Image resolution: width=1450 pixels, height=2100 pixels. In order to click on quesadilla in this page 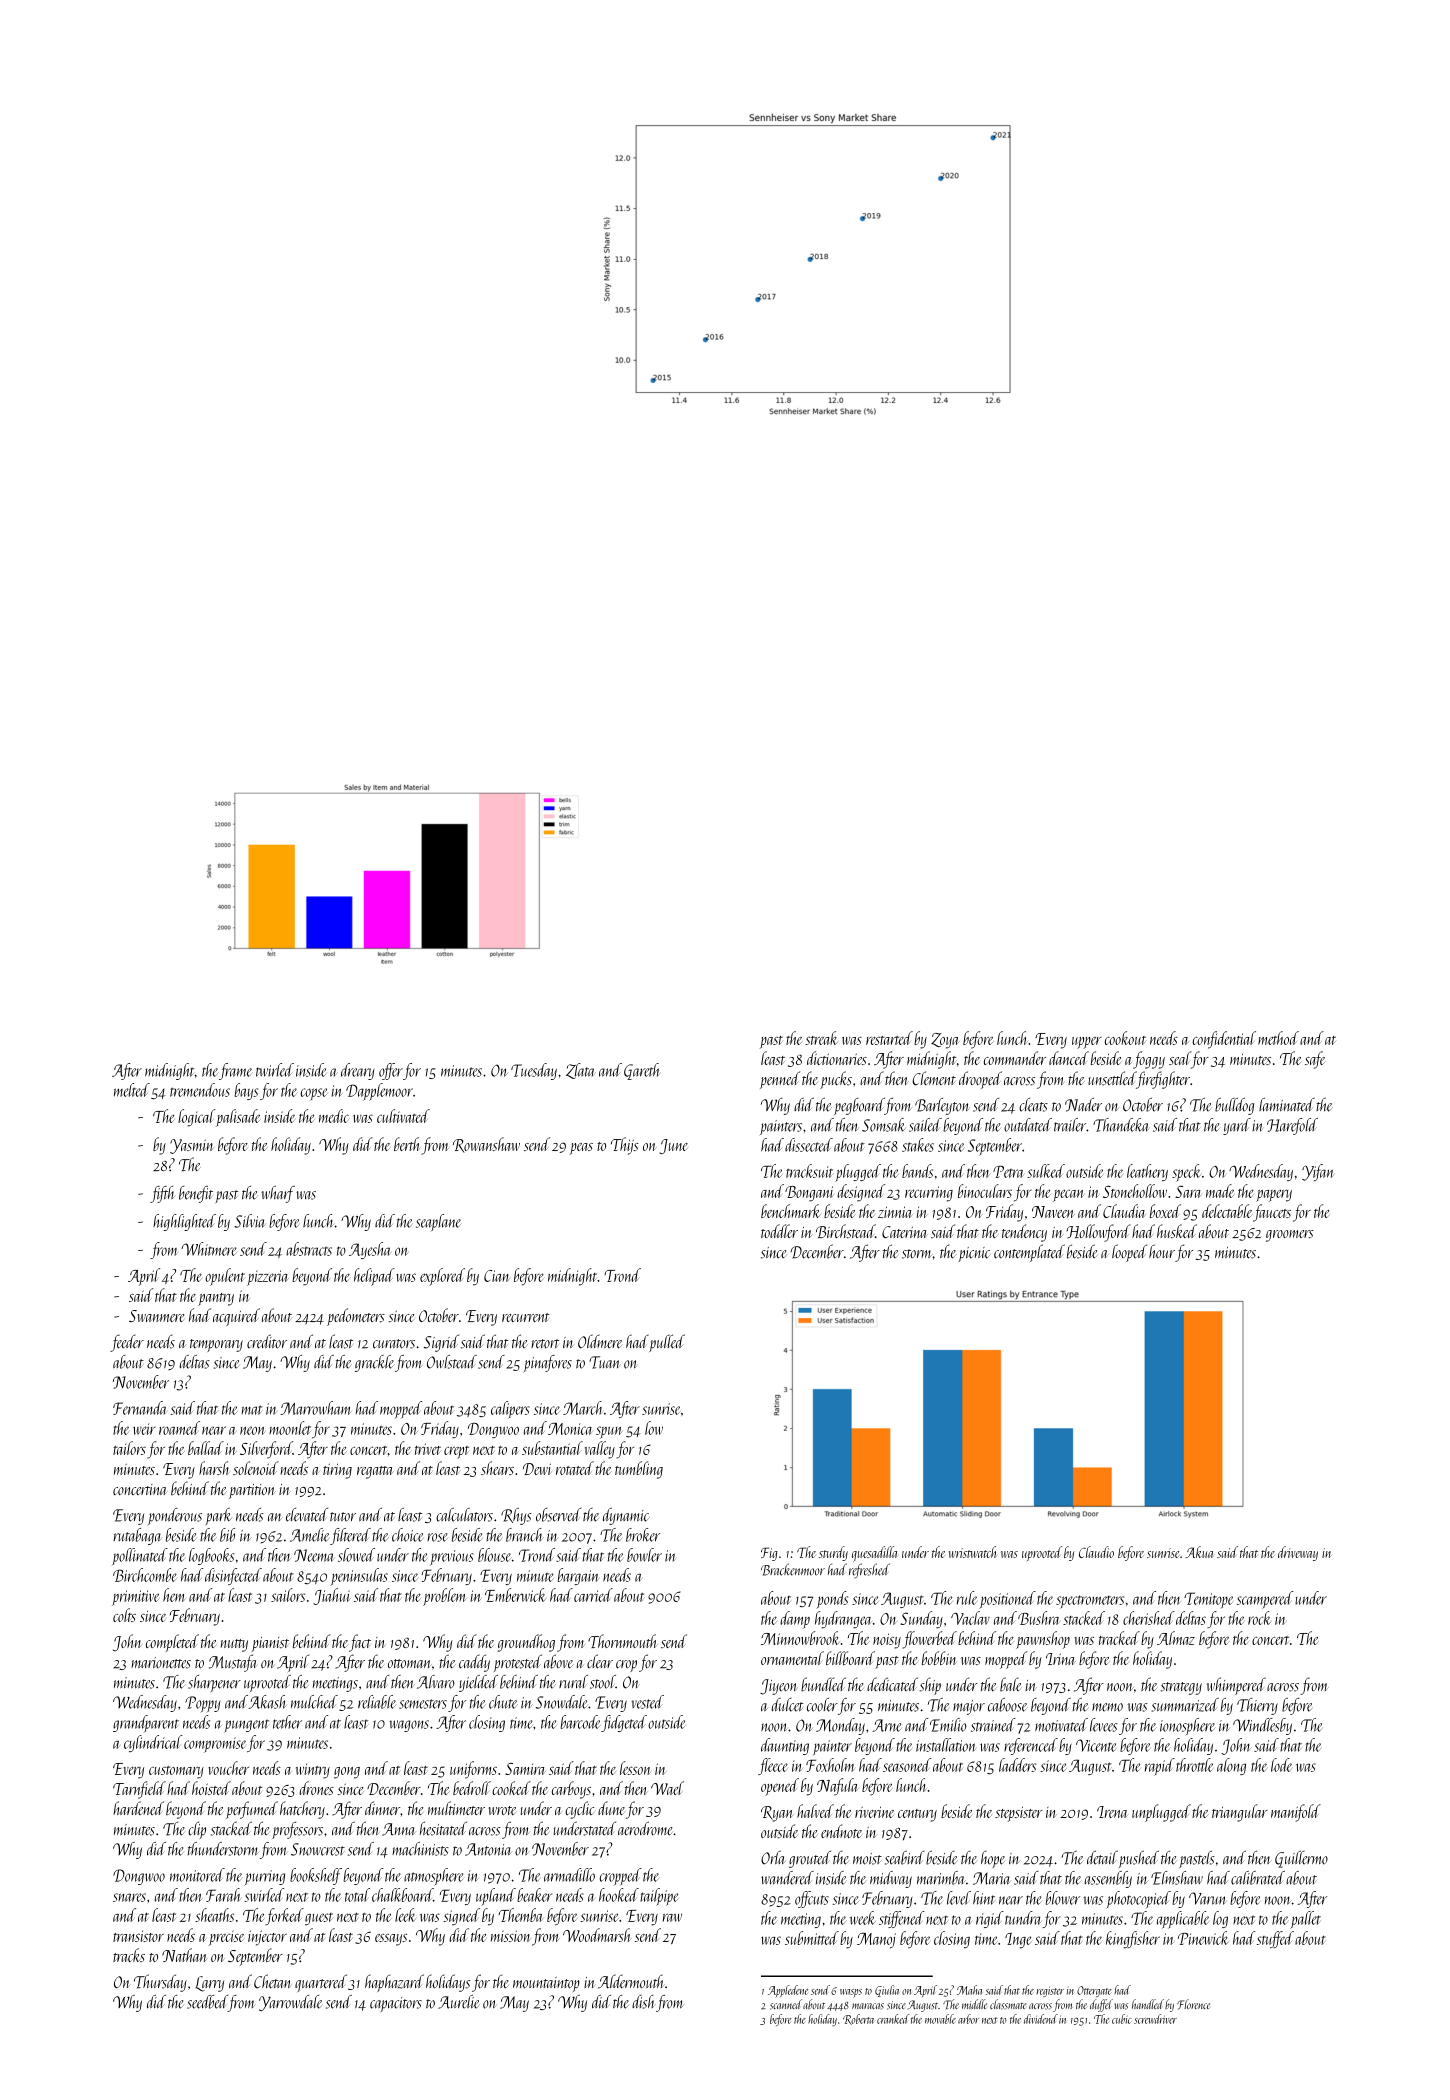, I will do `click(874, 1554)`.
